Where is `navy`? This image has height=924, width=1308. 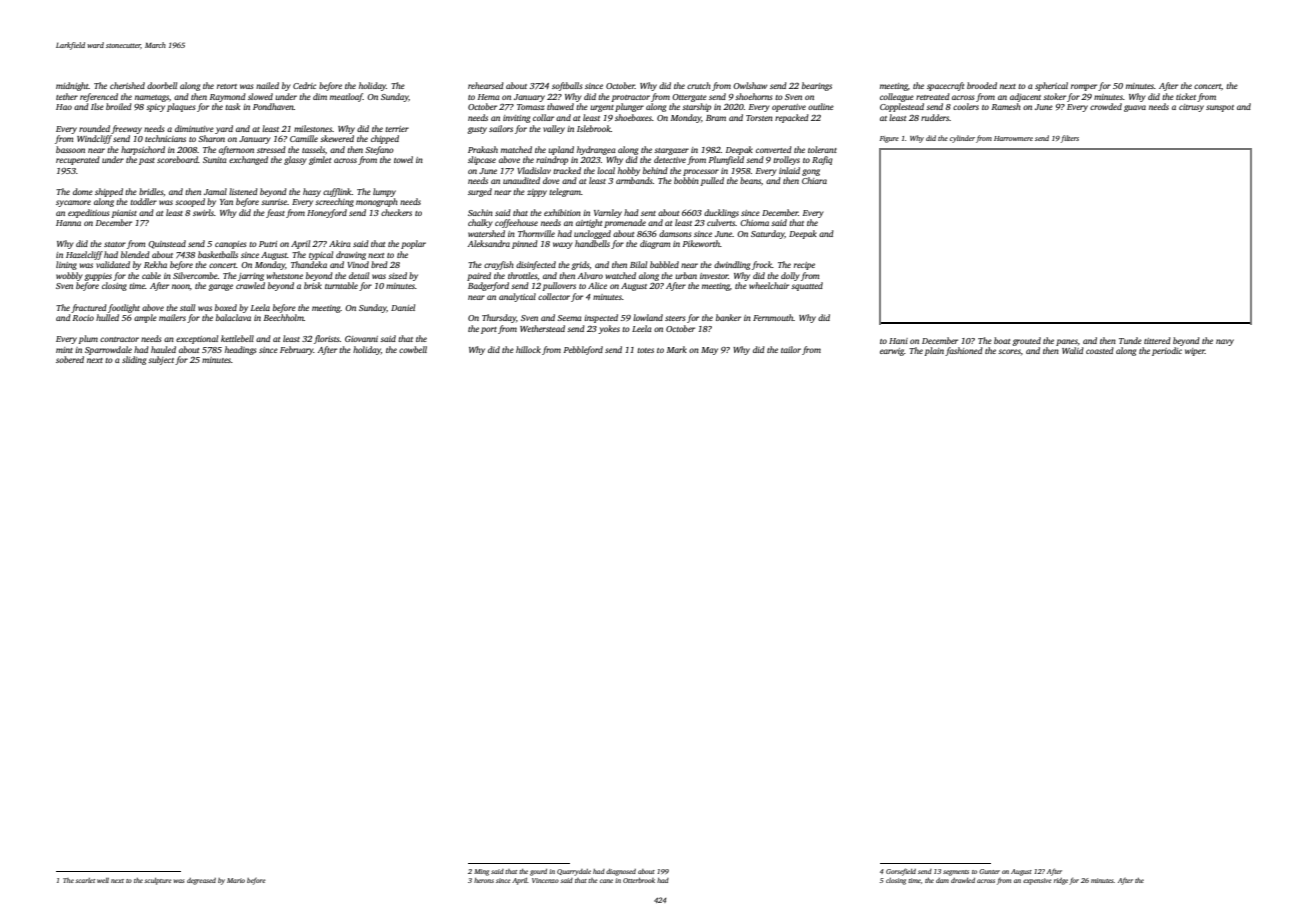
navy is located at coordinates (1225, 342).
